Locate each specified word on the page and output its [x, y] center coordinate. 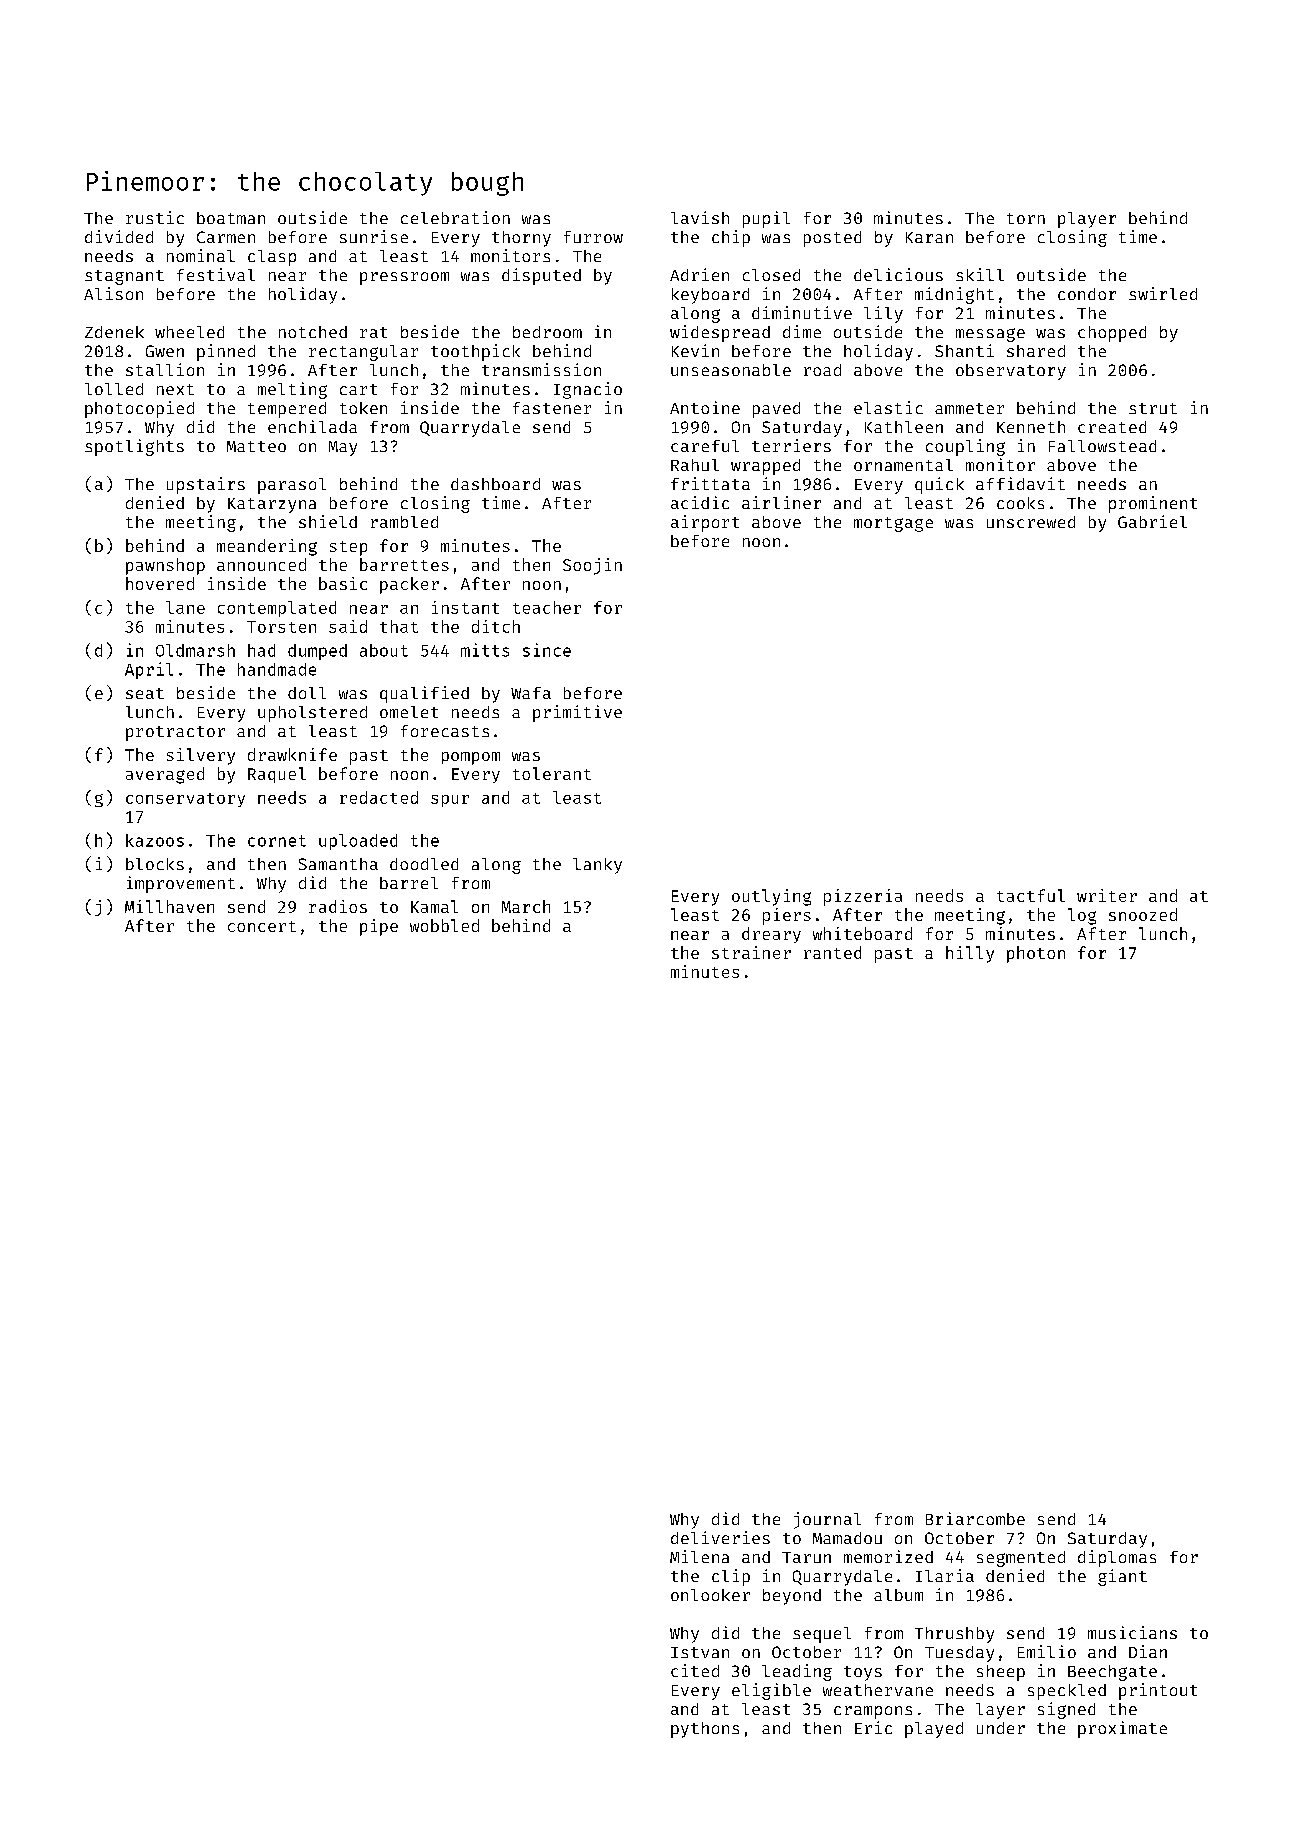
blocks [155, 864]
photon [1036, 954]
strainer [751, 952]
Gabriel [1152, 521]
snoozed [1143, 914]
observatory [1011, 372]
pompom [471, 758]
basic [343, 583]
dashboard [495, 484]
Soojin [592, 566]
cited [695, 1670]
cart [358, 389]
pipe [379, 927]
